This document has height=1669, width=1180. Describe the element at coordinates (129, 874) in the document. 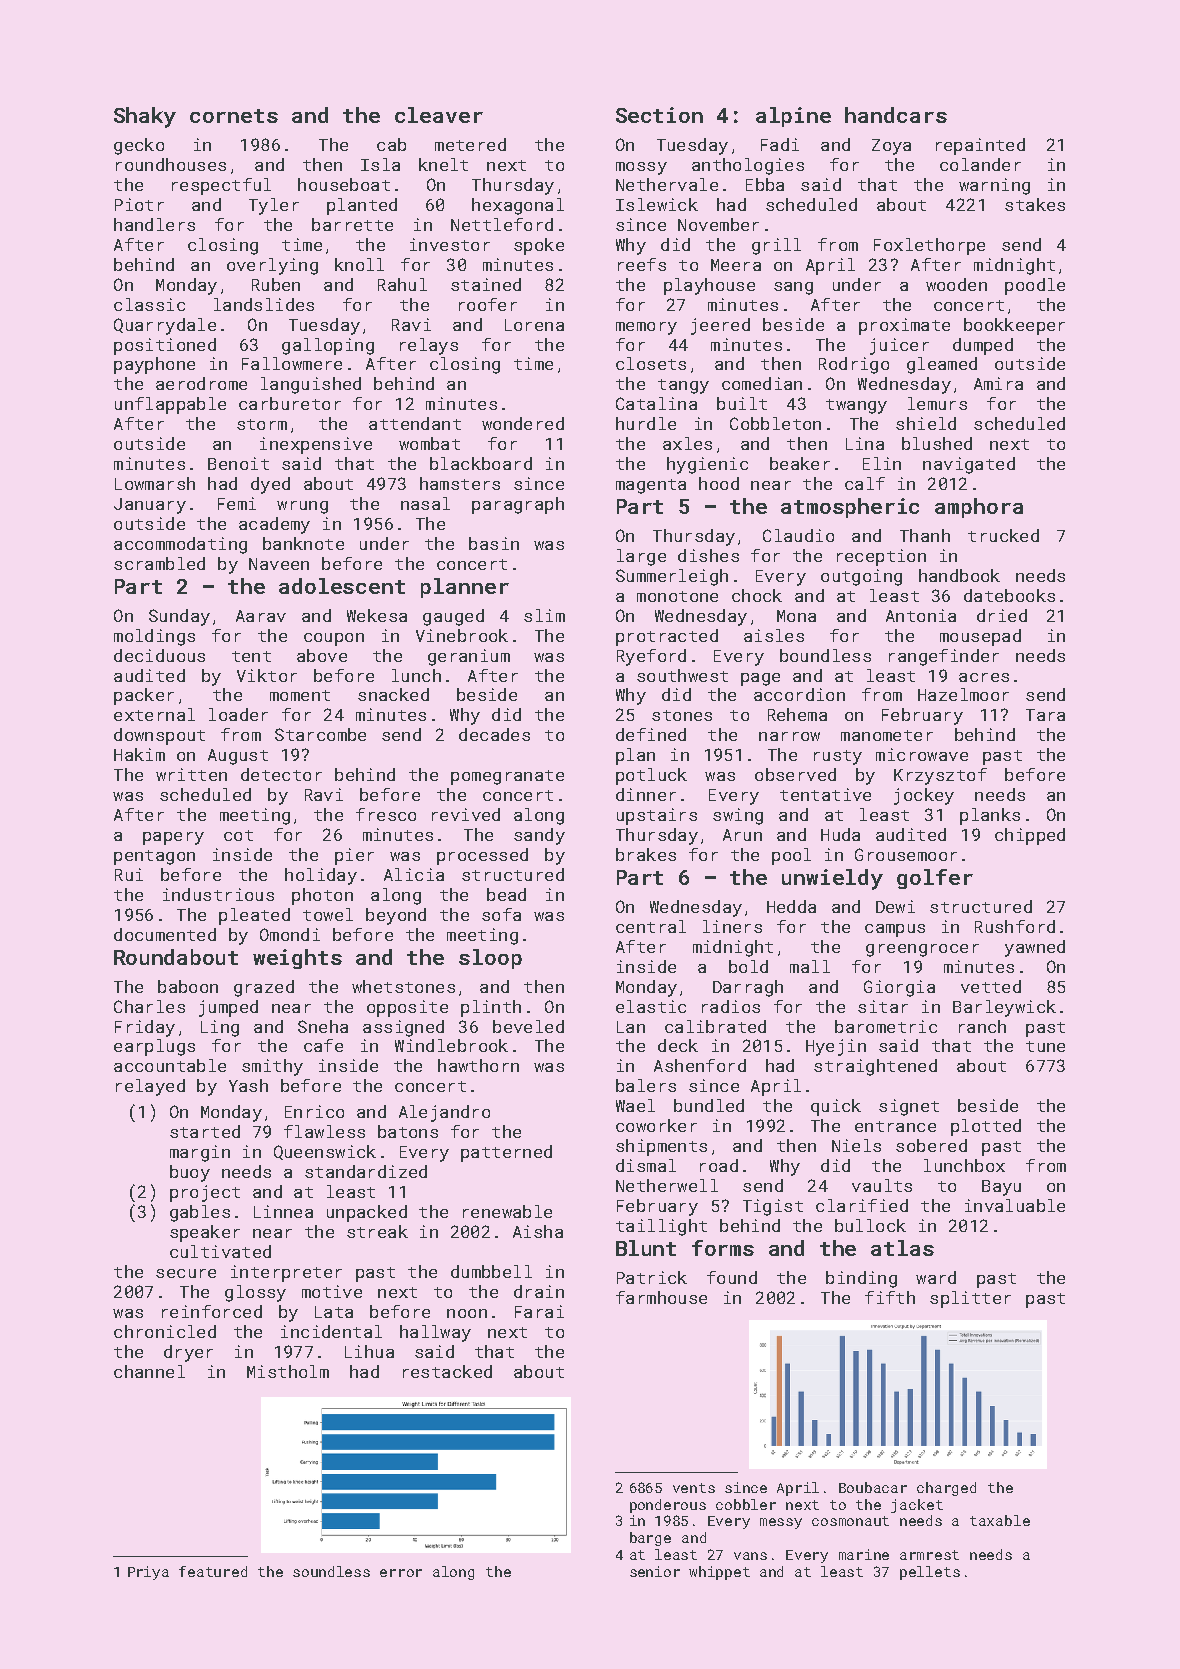

I see `Rui` at that location.
